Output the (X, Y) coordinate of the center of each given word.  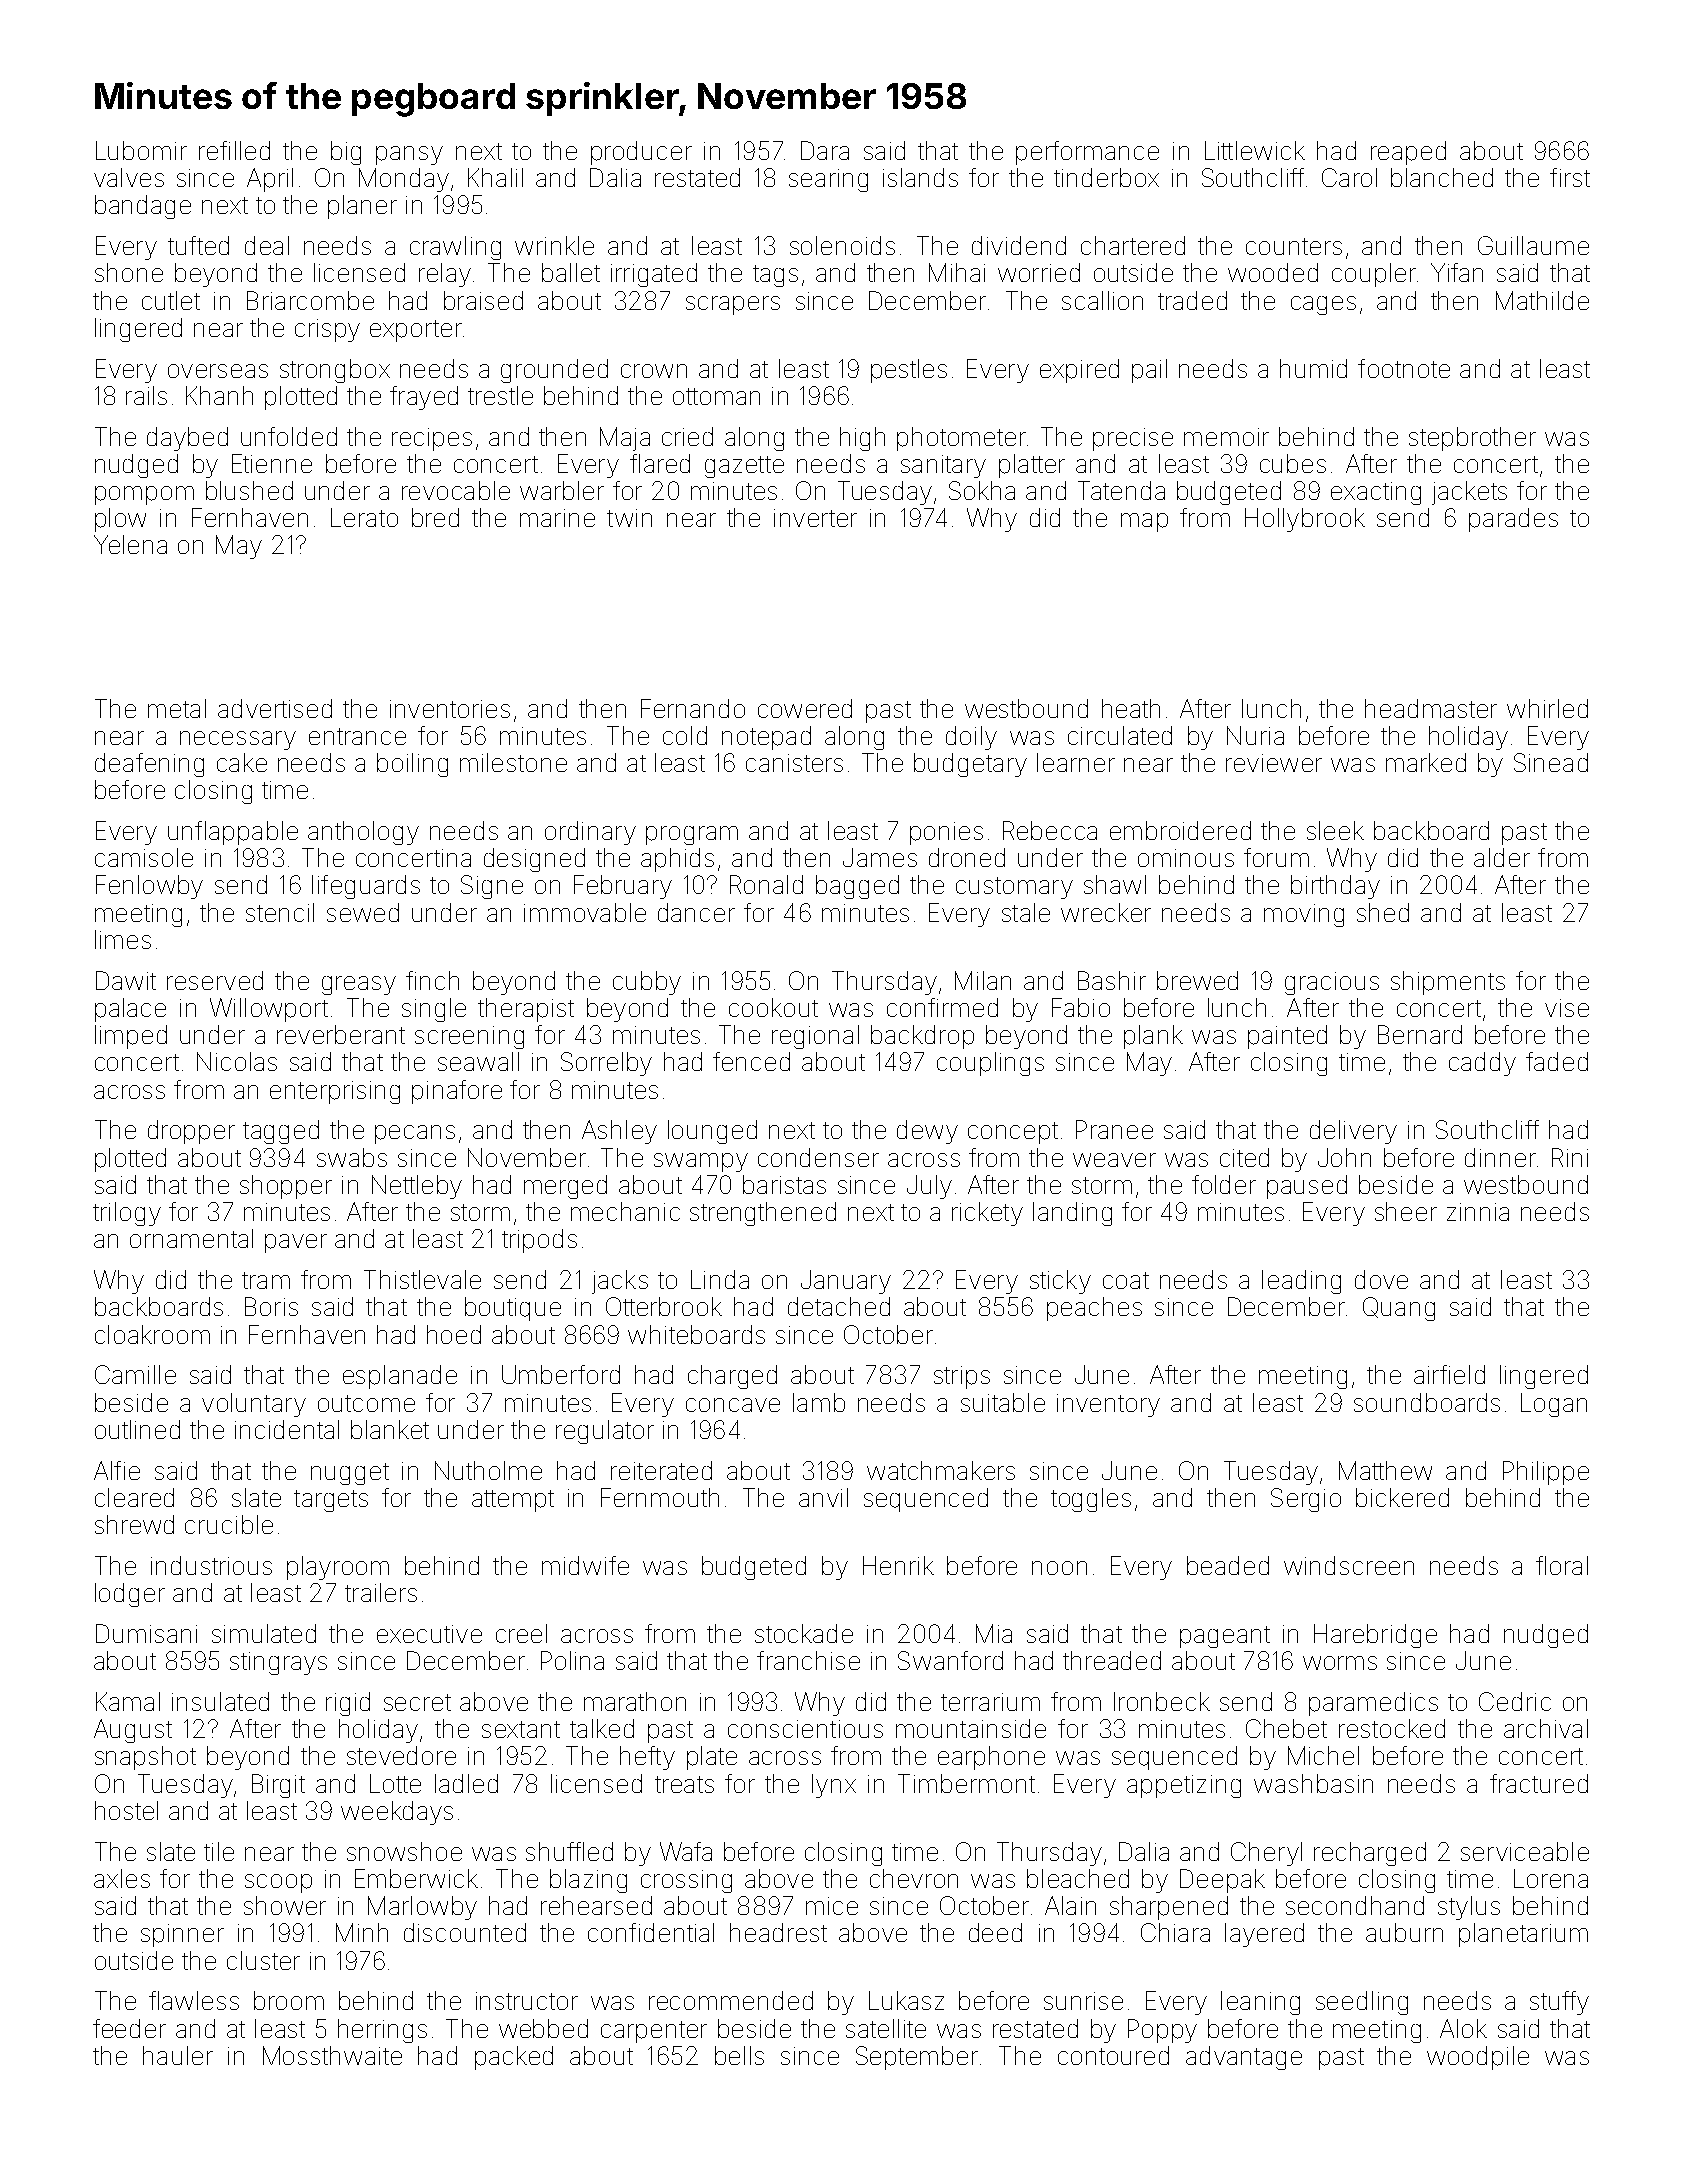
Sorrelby (606, 1064)
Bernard (1420, 1034)
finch (432, 980)
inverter (815, 518)
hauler (178, 2055)
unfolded (289, 436)
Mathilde (1542, 300)
